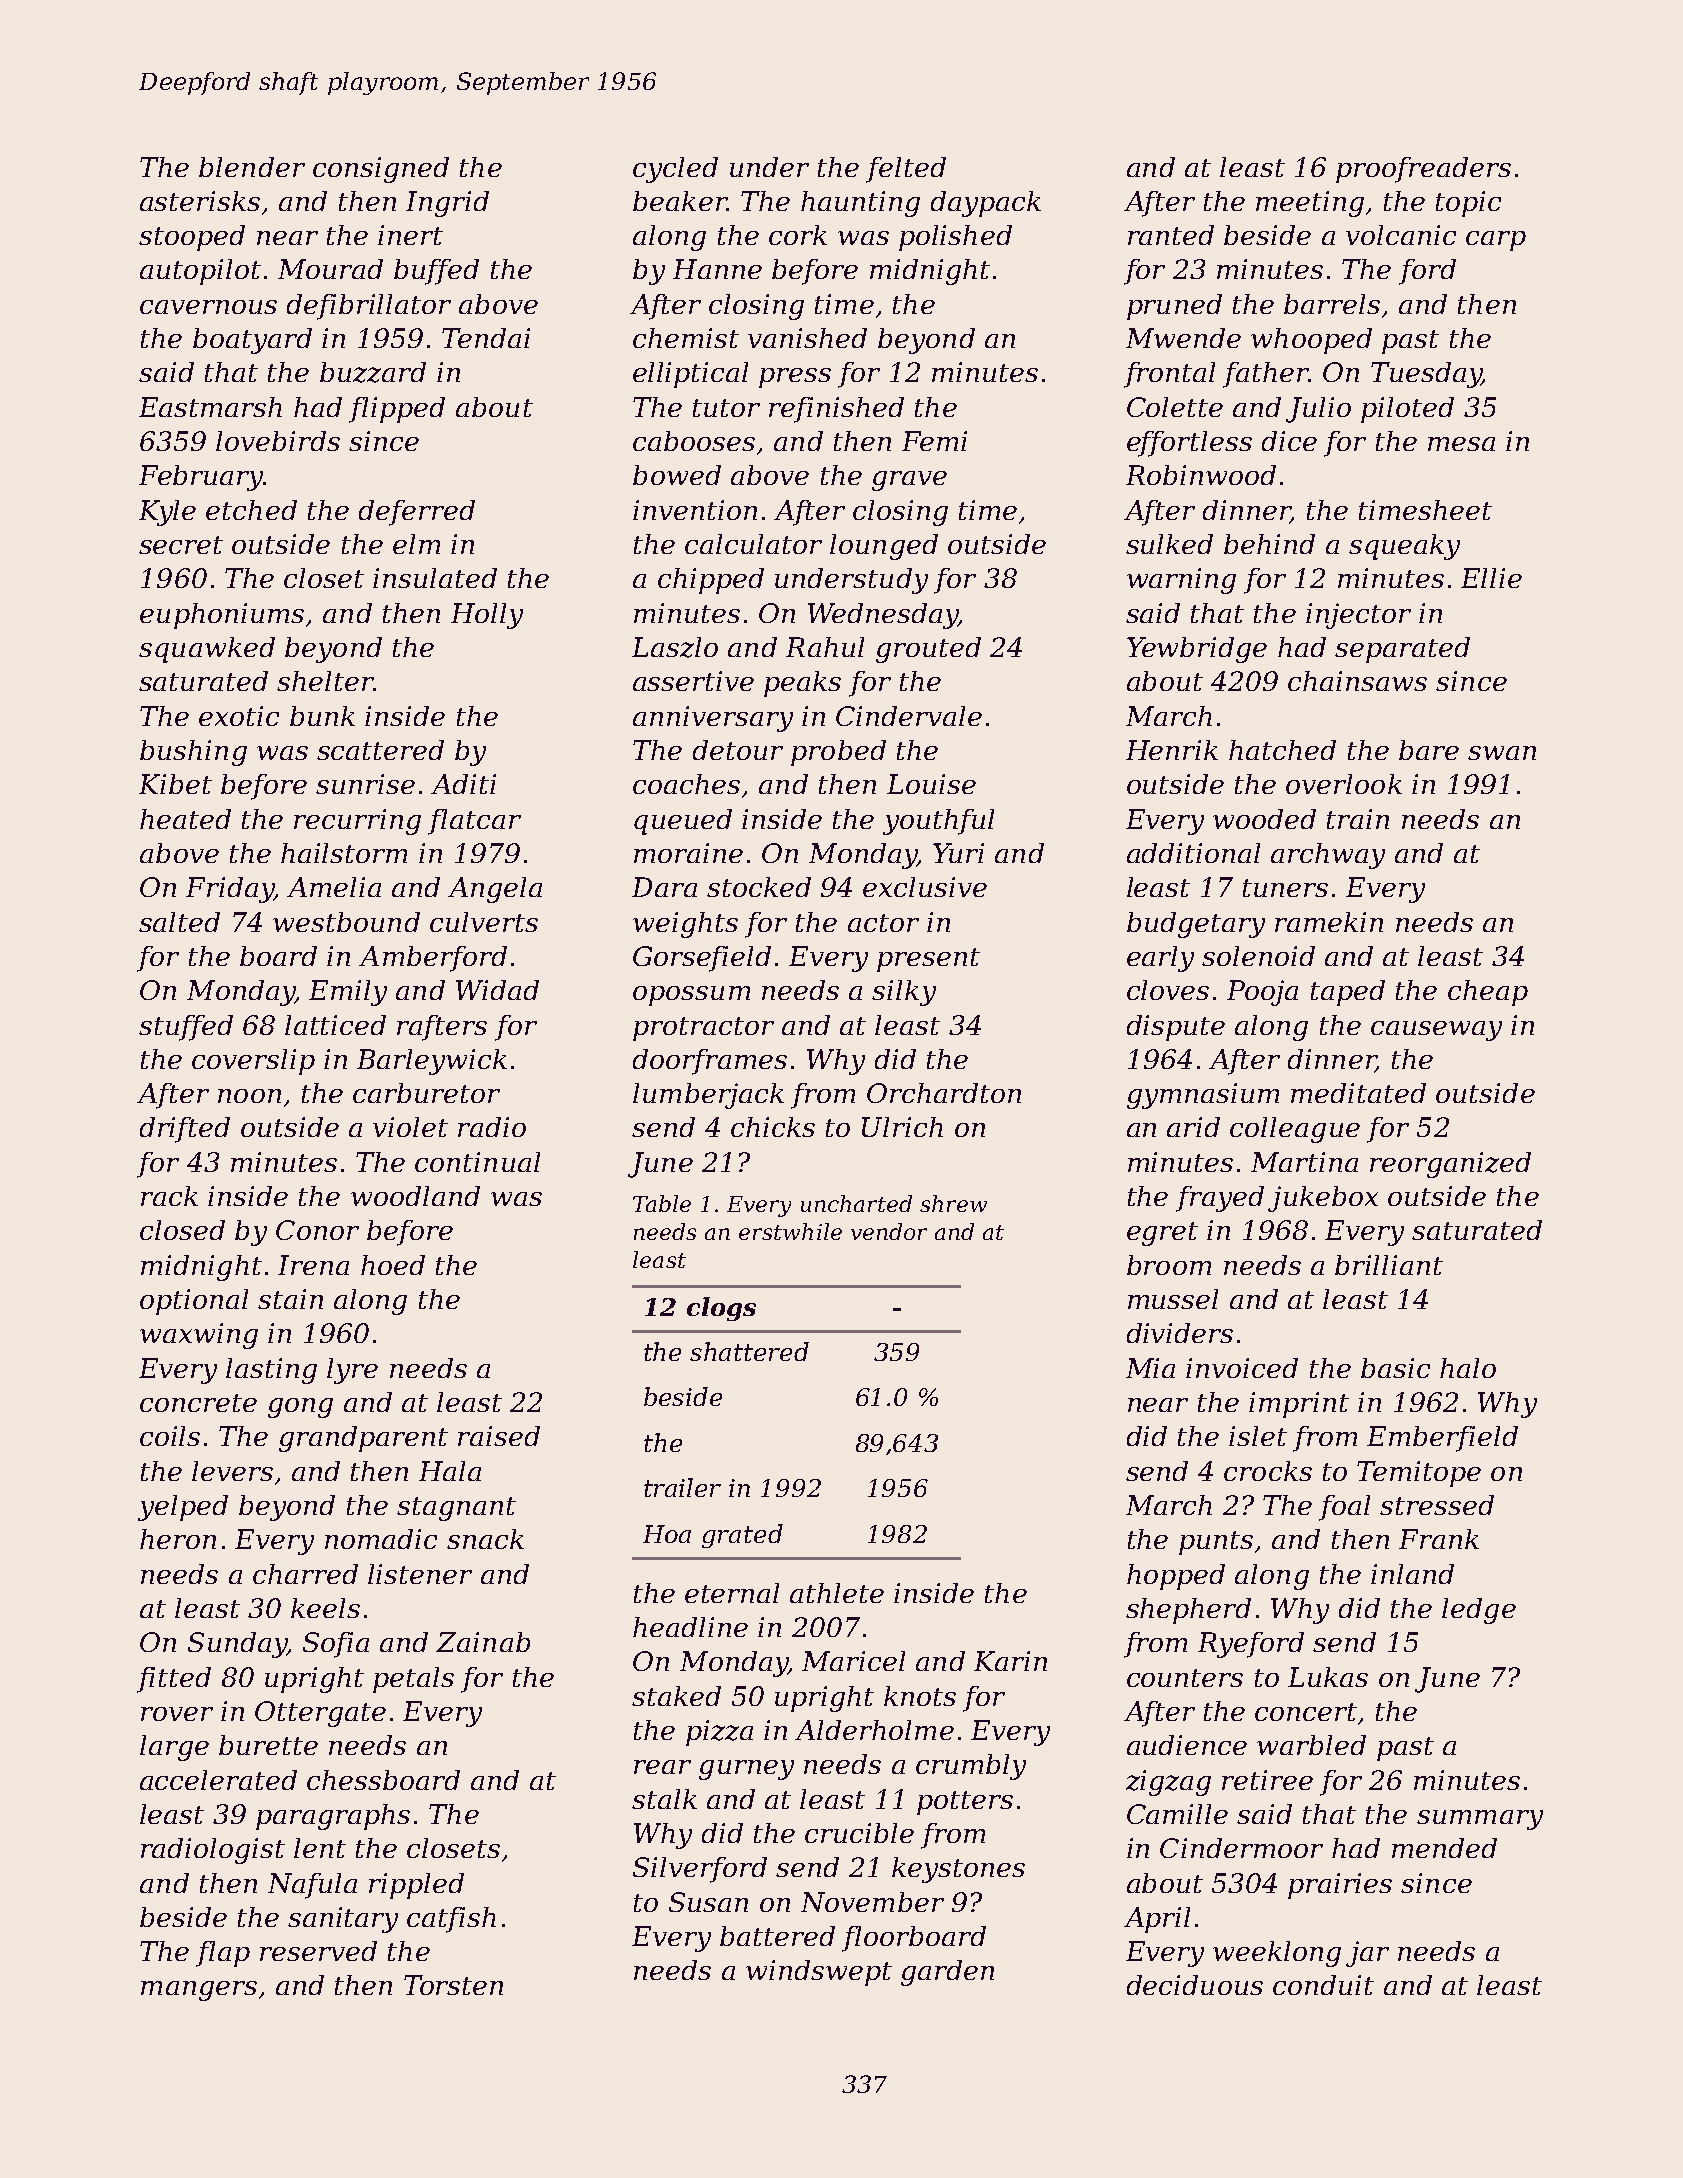 Image resolution: width=1683 pixels, height=2178 pixels. Describe the element at coordinates (499, 1436) in the image. I see `raised` at that location.
